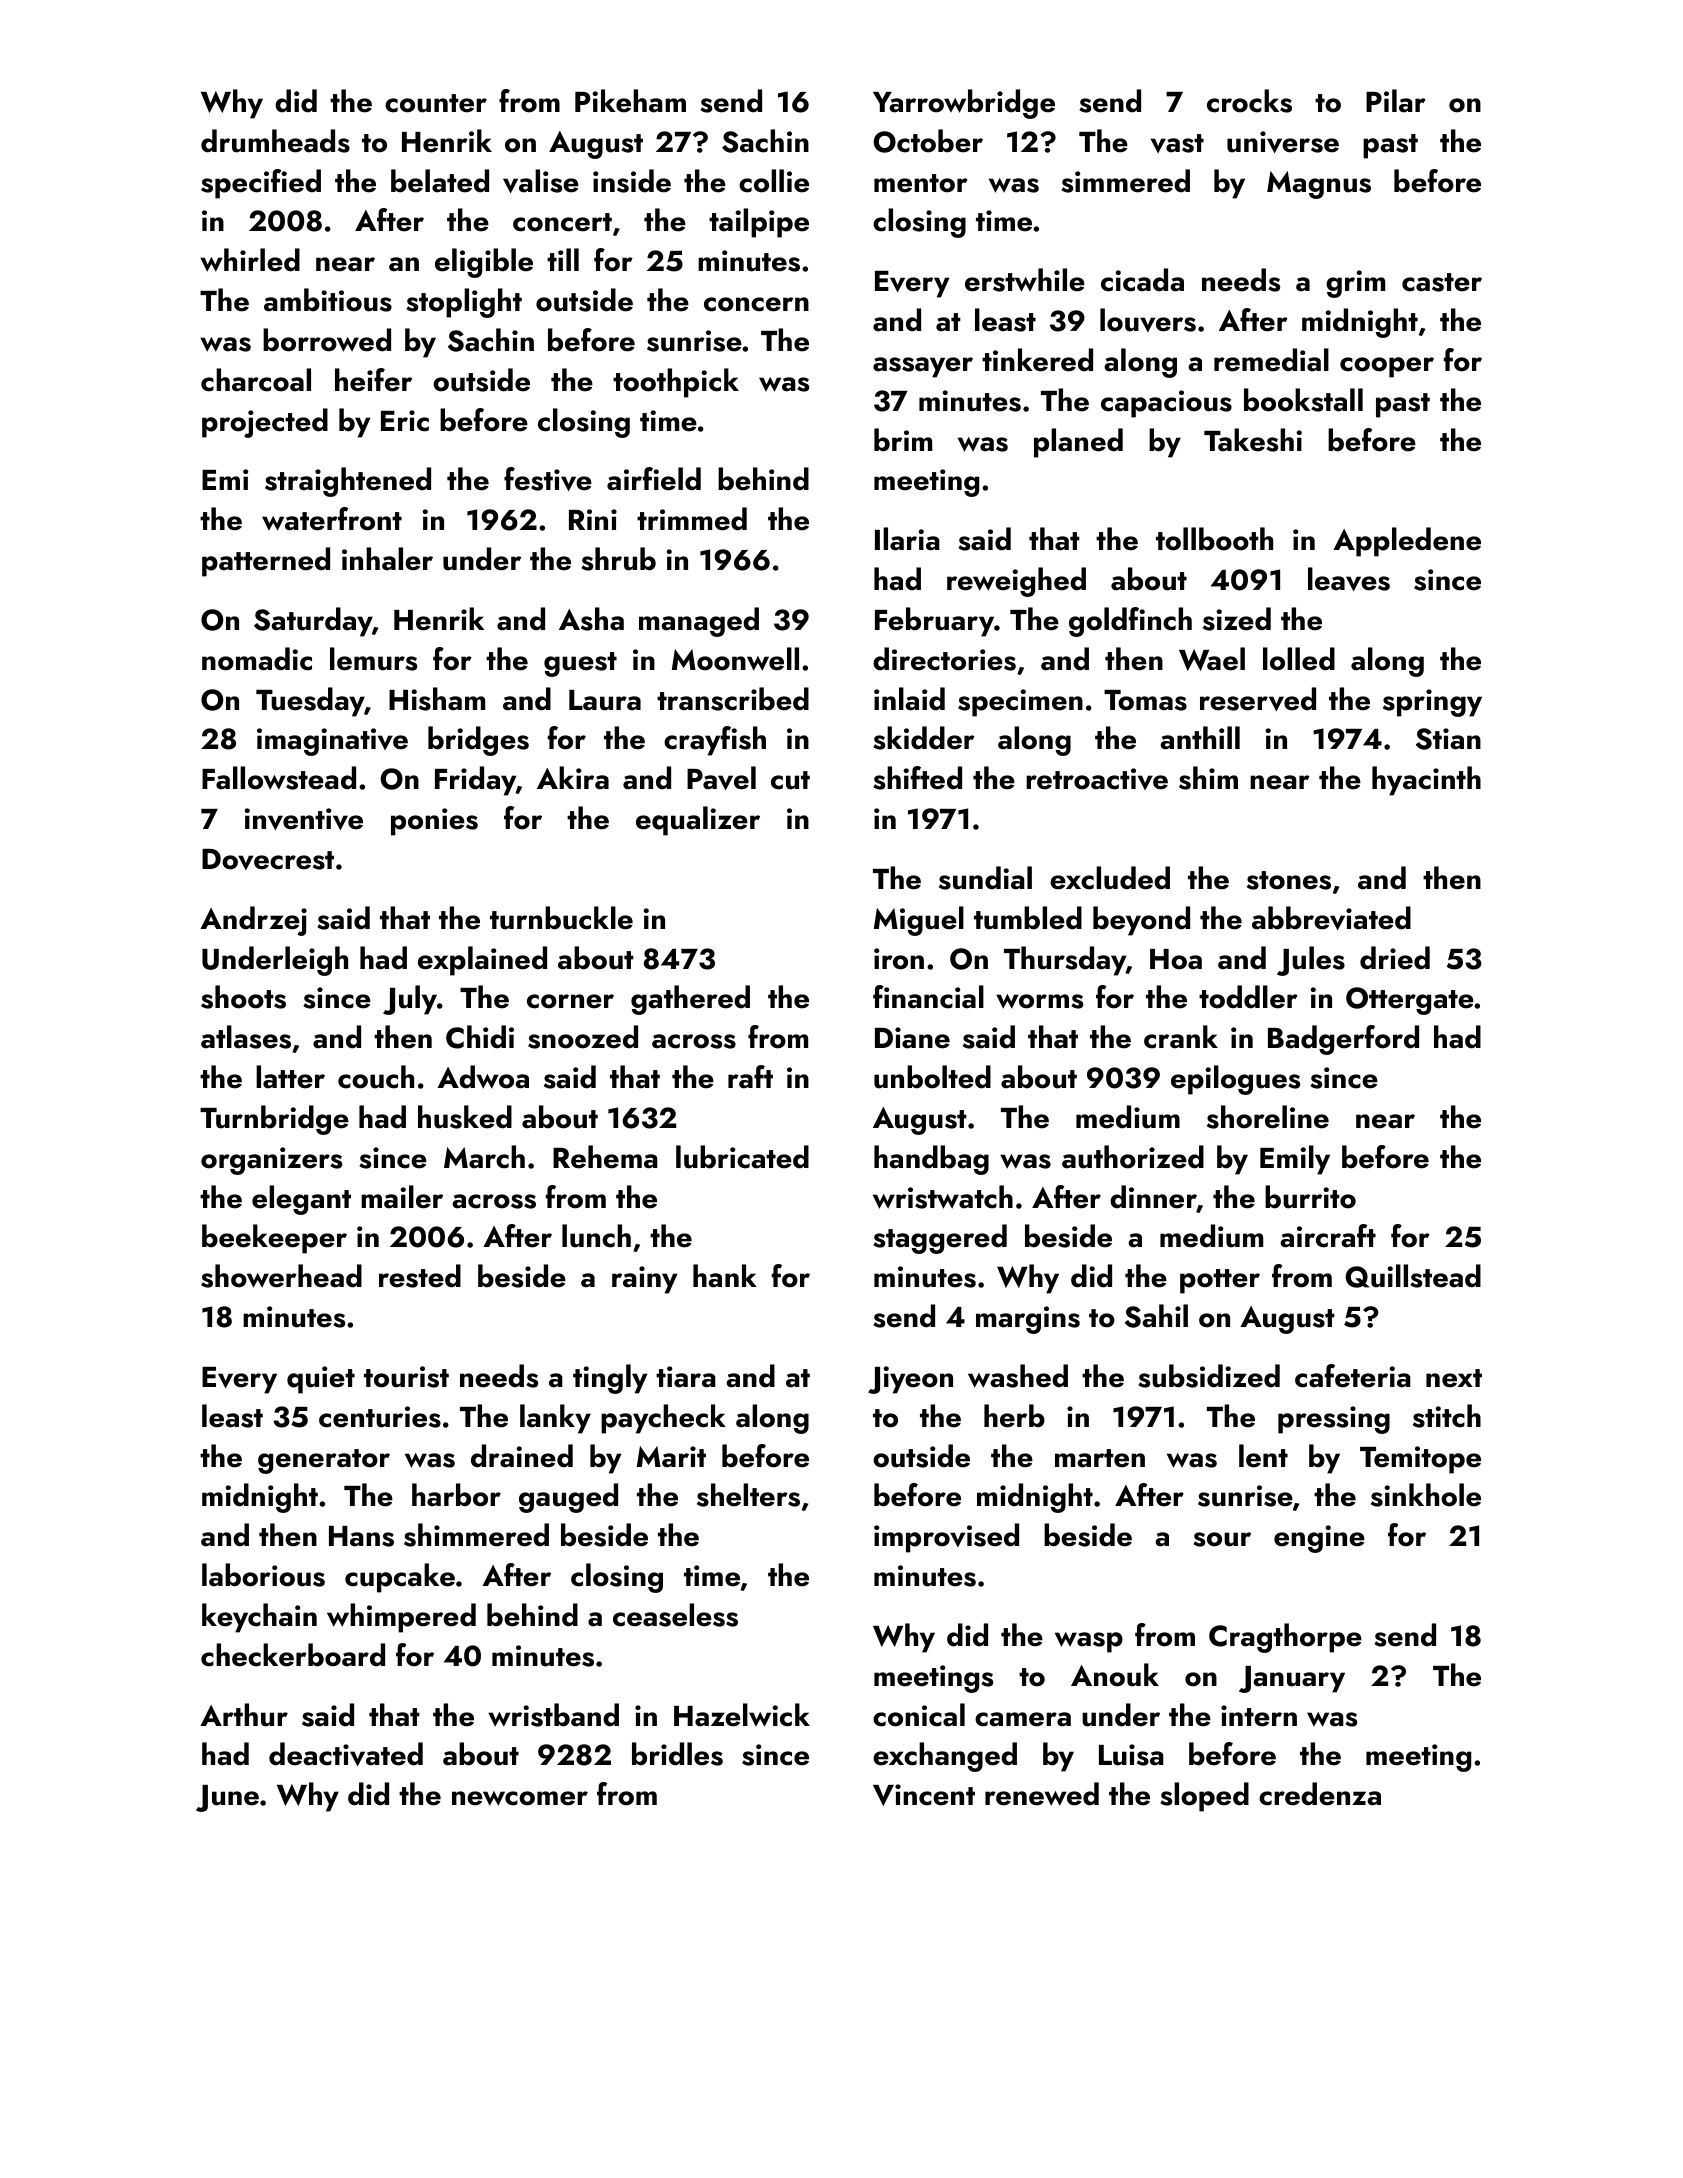 The image size is (1683, 2178). What do you see at coordinates (1249, 101) in the document?
I see `crocks` at bounding box center [1249, 101].
